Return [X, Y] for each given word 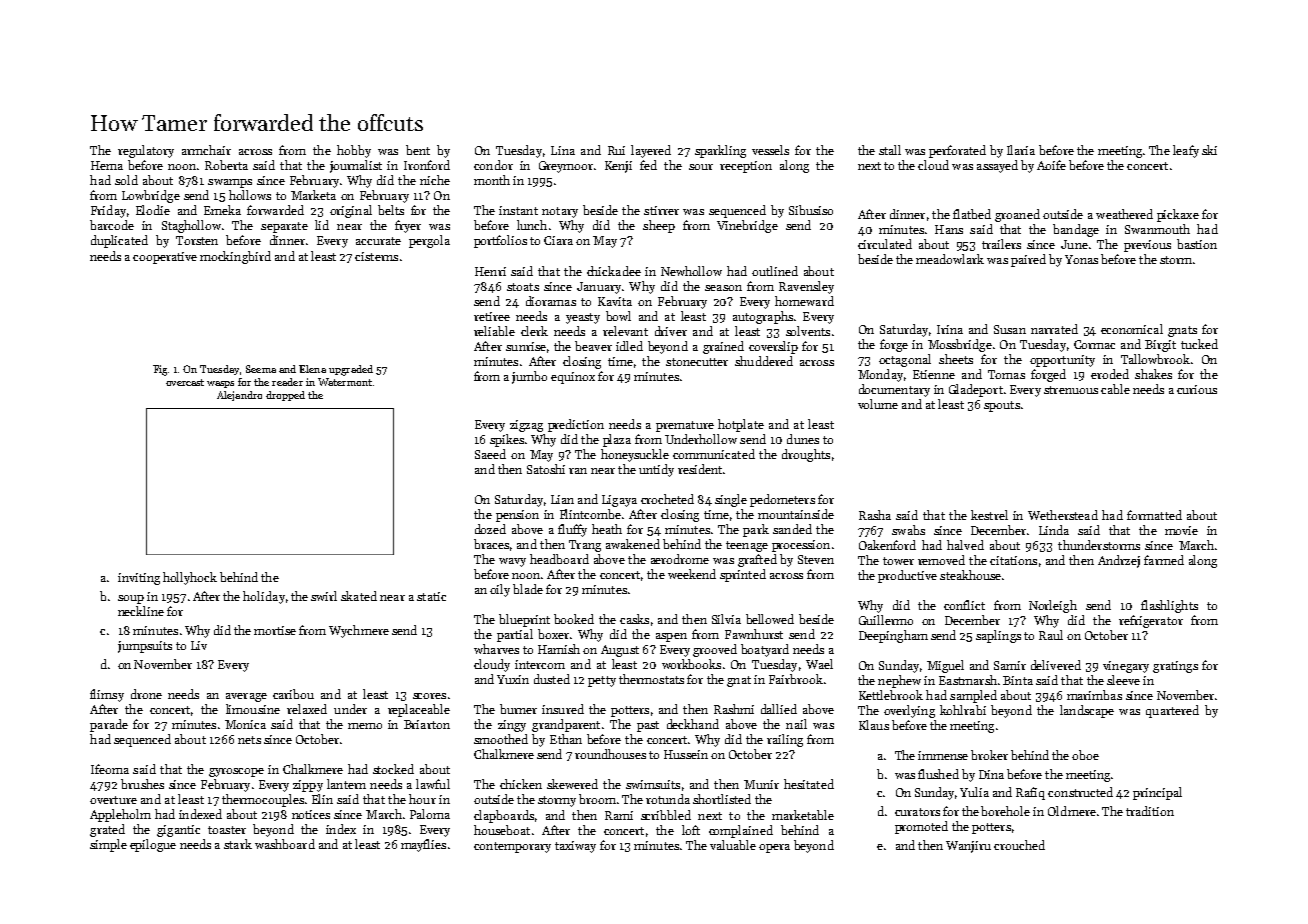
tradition [1150, 811]
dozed [490, 529]
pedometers [782, 500]
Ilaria [1021, 150]
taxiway [575, 847]
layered [651, 151]
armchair [206, 150]
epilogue [153, 845]
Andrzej [1119, 561]
